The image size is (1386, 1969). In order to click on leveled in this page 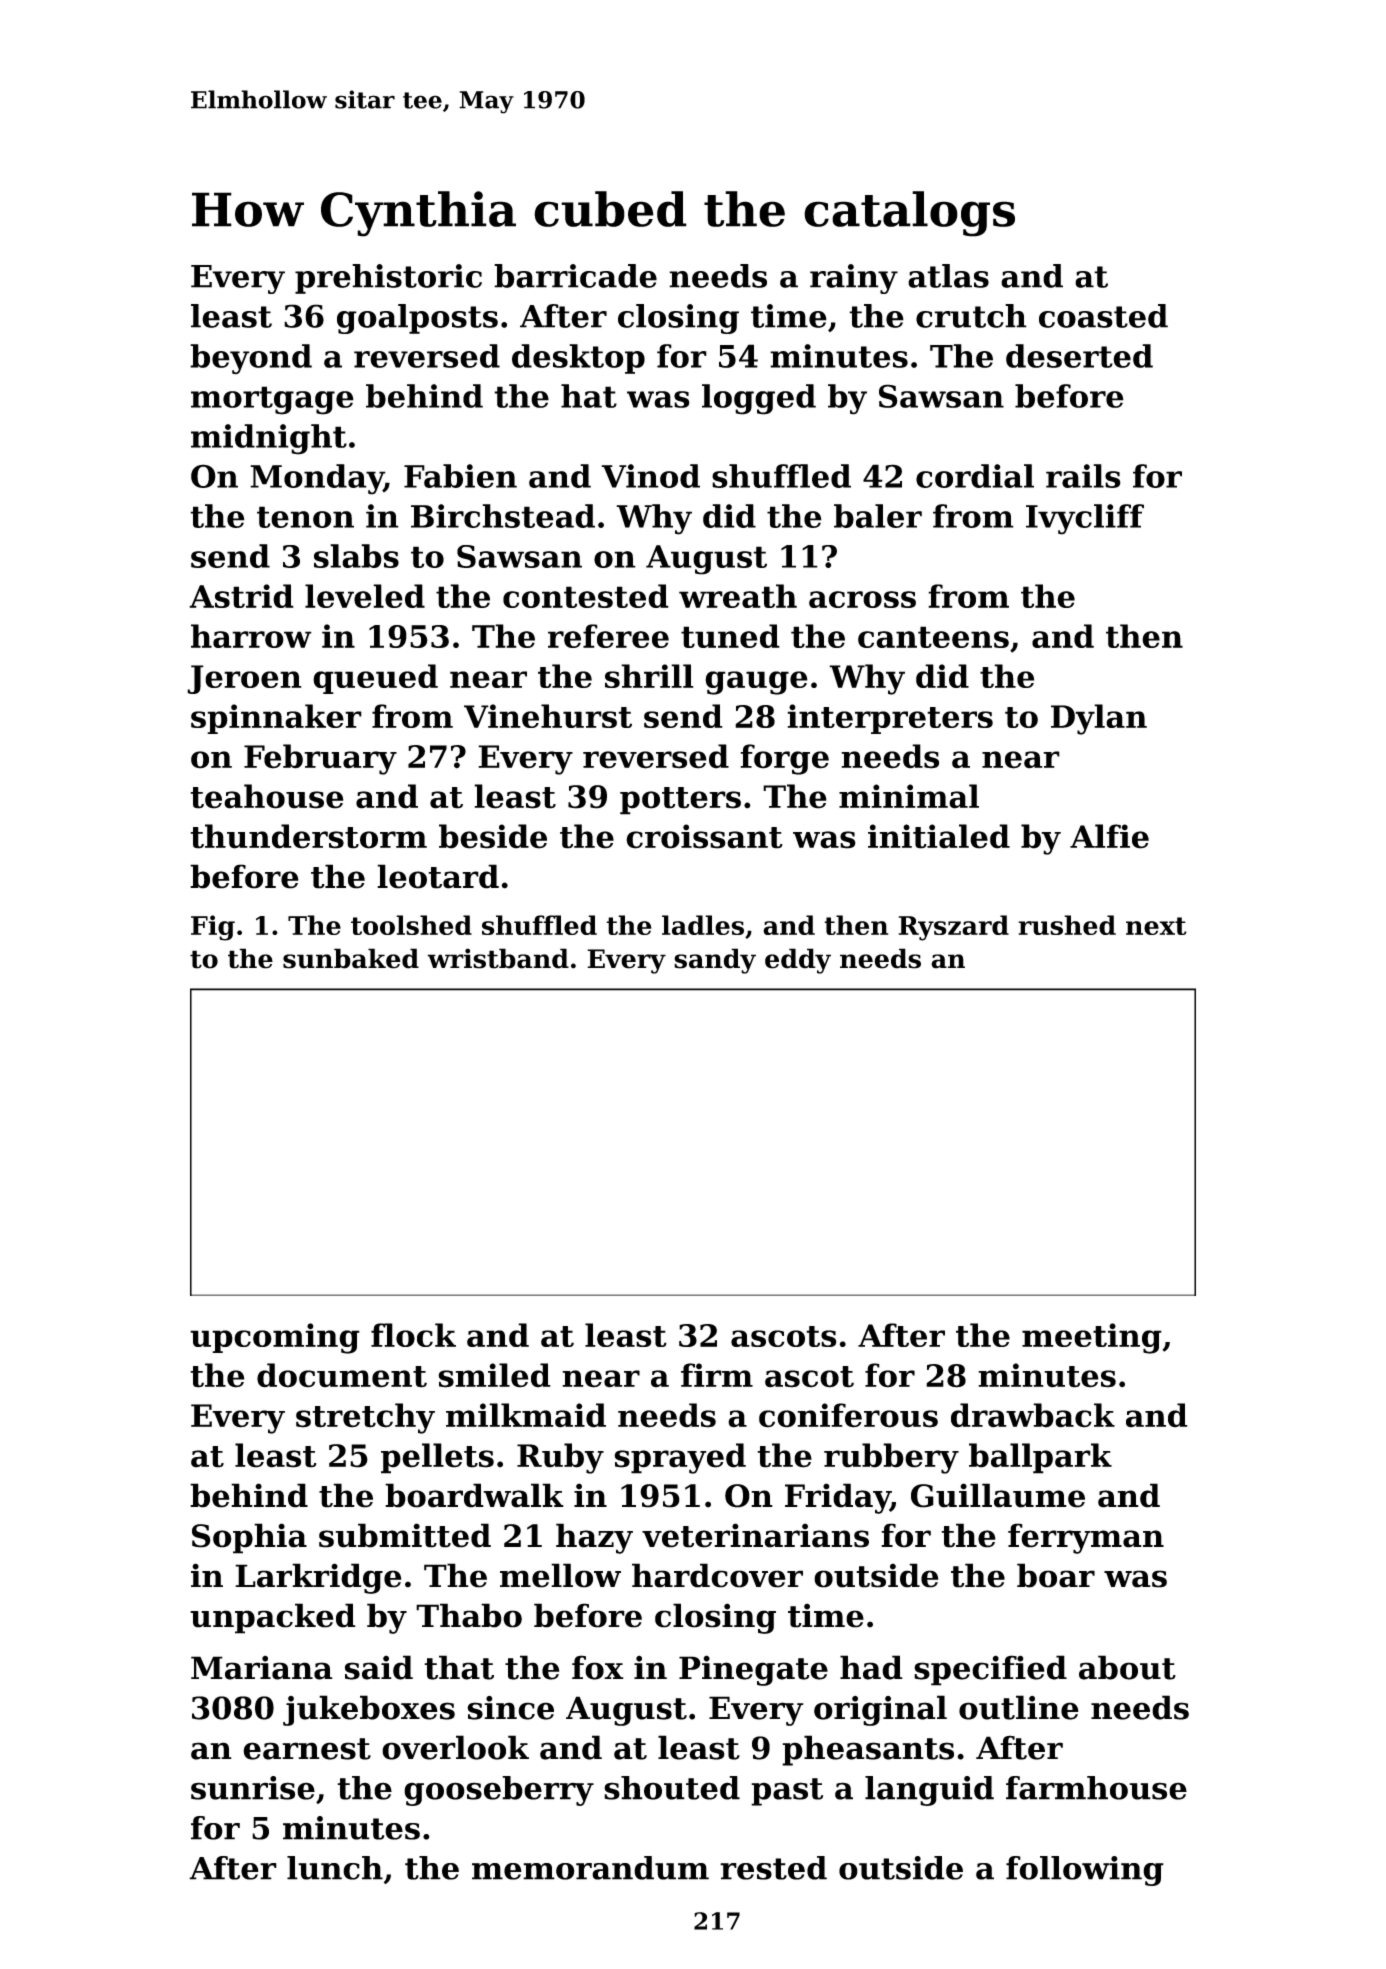, I will do `click(365, 596)`.
